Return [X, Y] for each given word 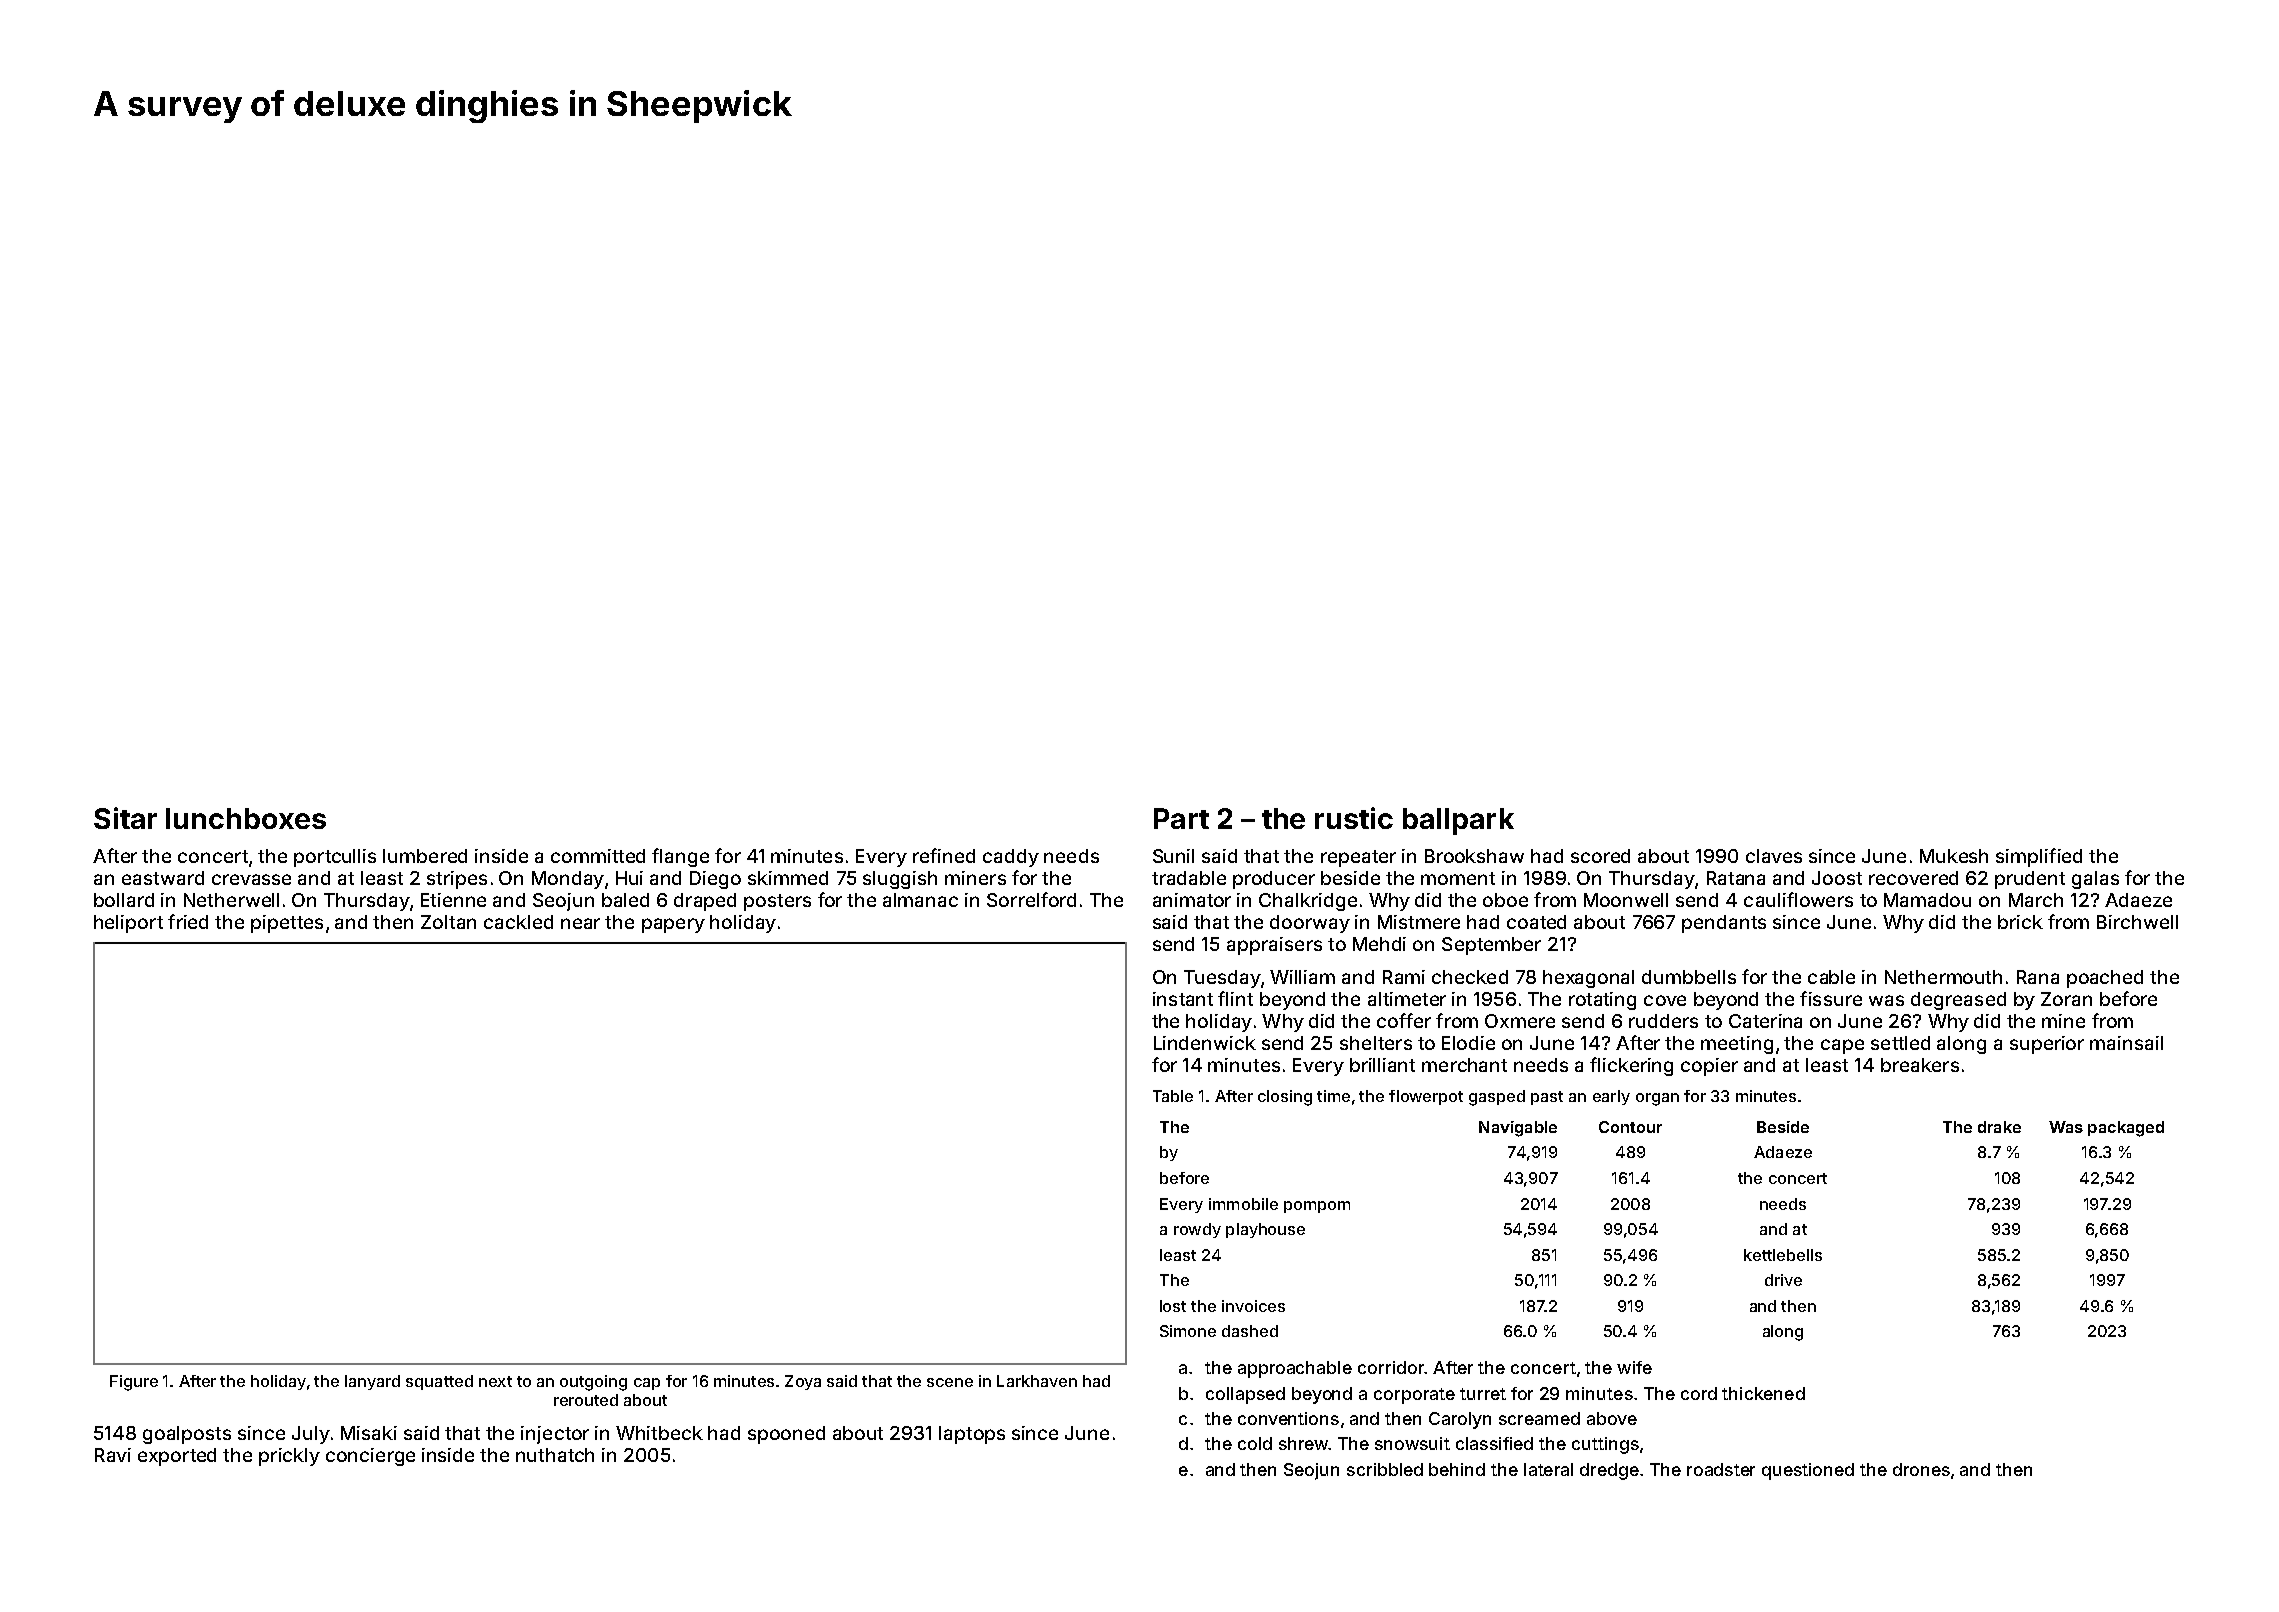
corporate [1414, 1396]
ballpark [1458, 821]
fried [188, 921]
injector [555, 1435]
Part [1181, 818]
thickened [1763, 1393]
